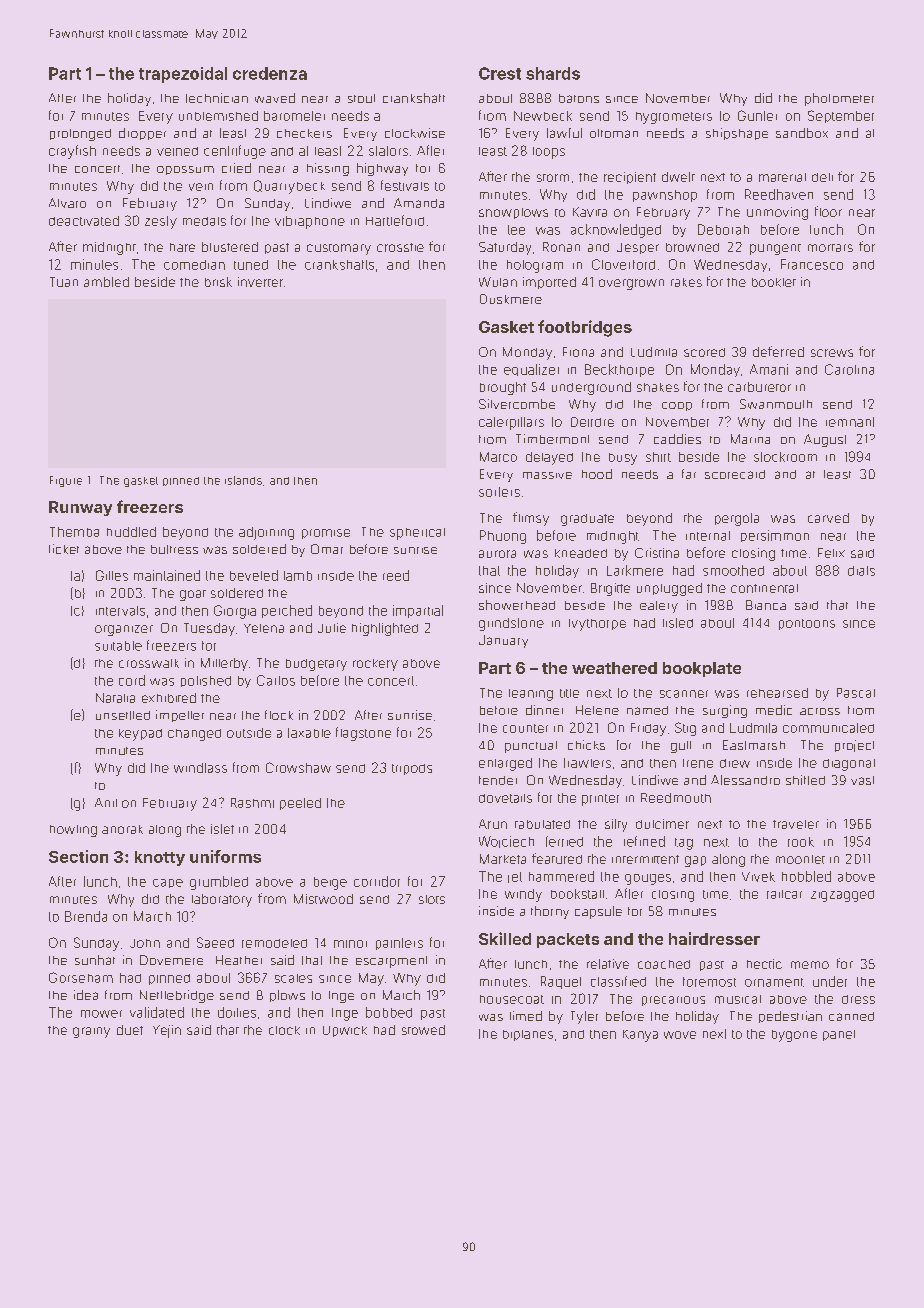 This document has height=1308, width=924. What do you see at coordinates (157, 1012) in the document?
I see `validated` at bounding box center [157, 1012].
